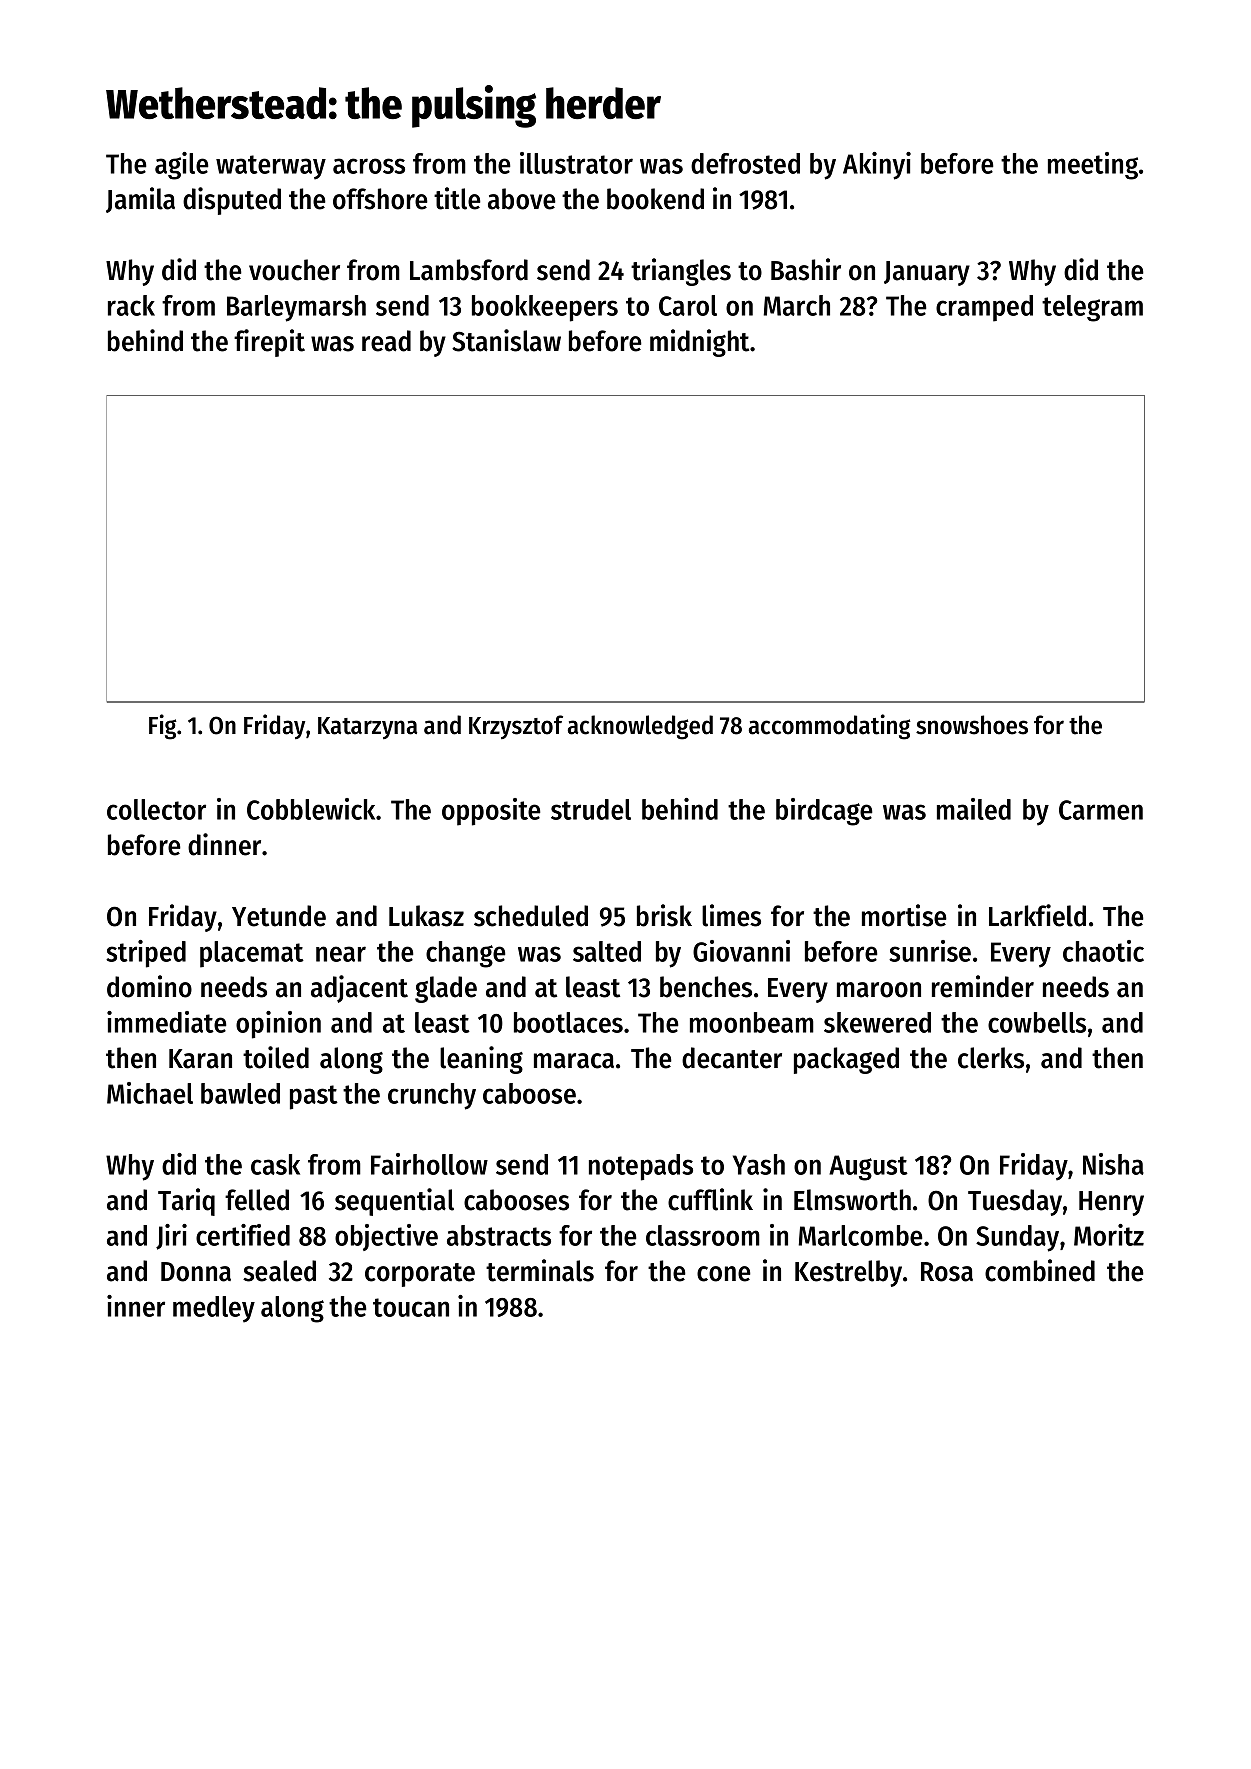 This screenshot has width=1251, height=1769. What do you see at coordinates (1101, 810) in the screenshot?
I see `Carmen` at bounding box center [1101, 810].
